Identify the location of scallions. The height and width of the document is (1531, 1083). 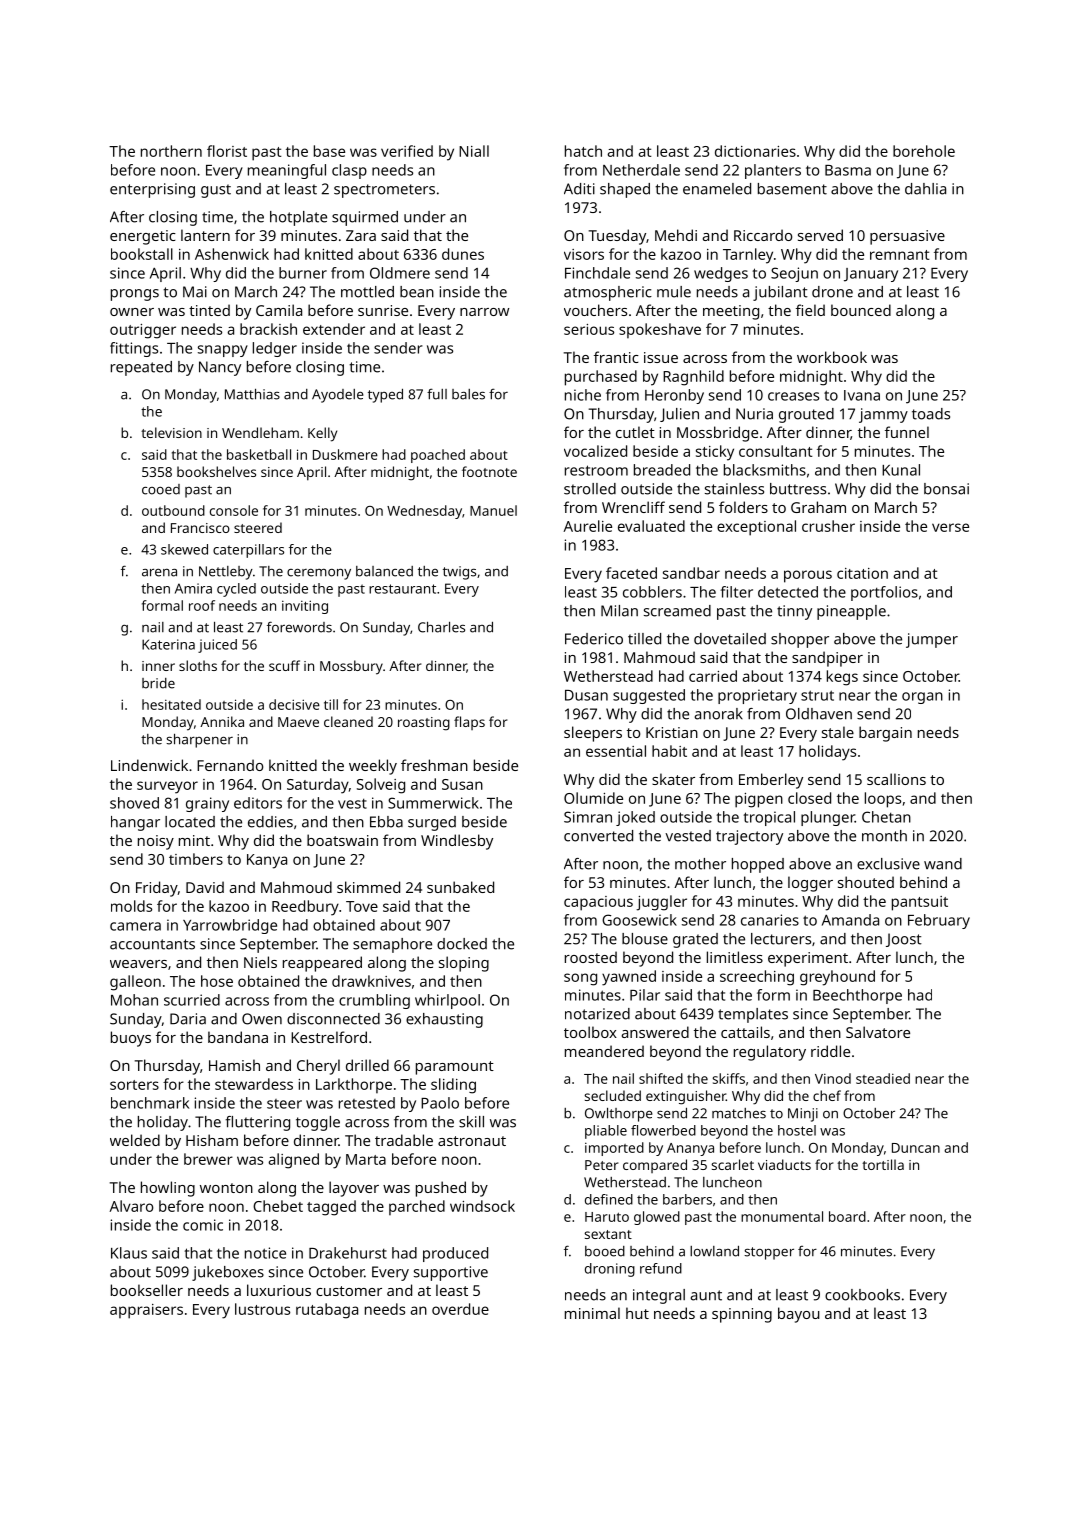
(896, 779).
